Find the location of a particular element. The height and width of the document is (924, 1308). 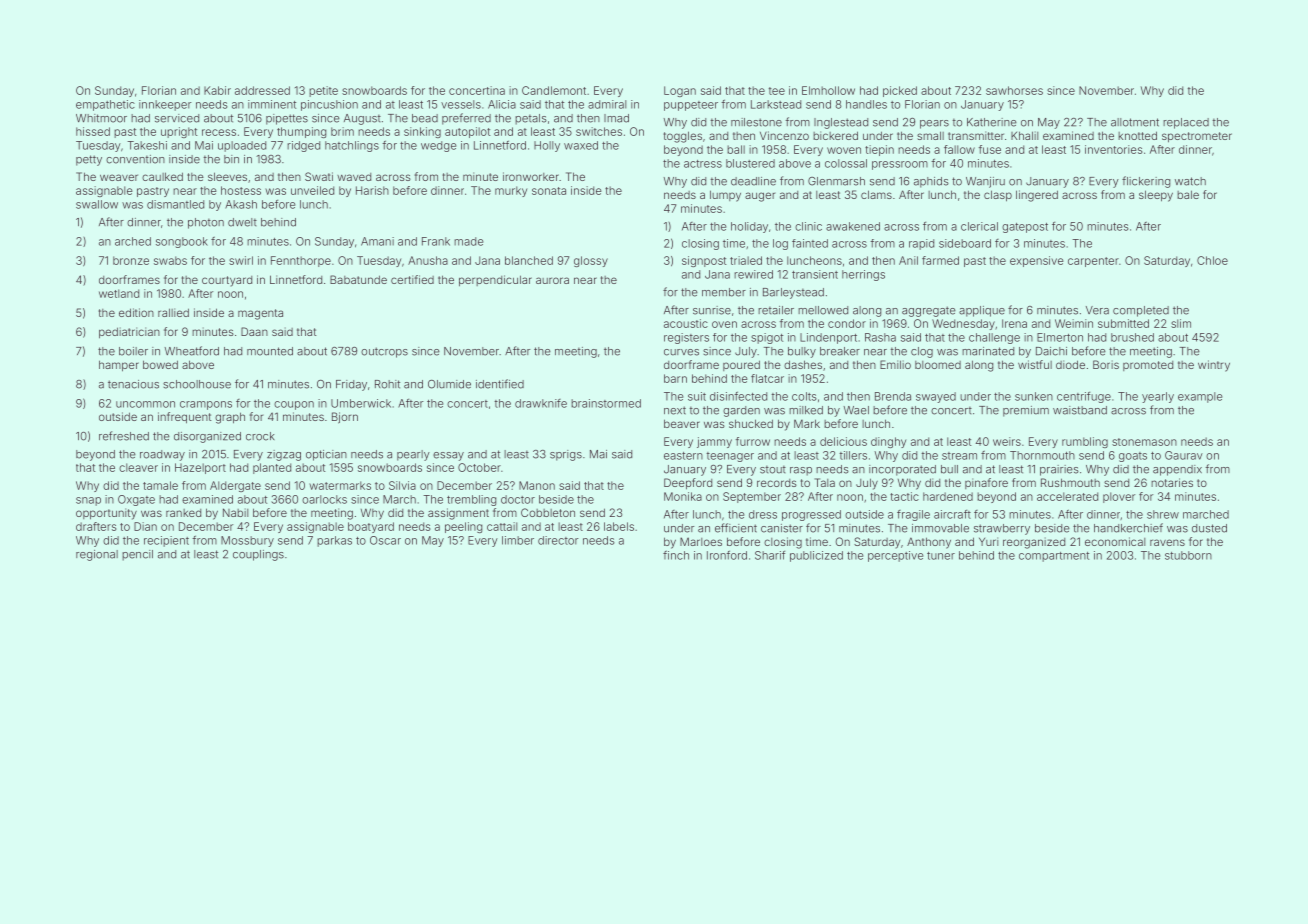

Kabir is located at coordinates (217, 90).
